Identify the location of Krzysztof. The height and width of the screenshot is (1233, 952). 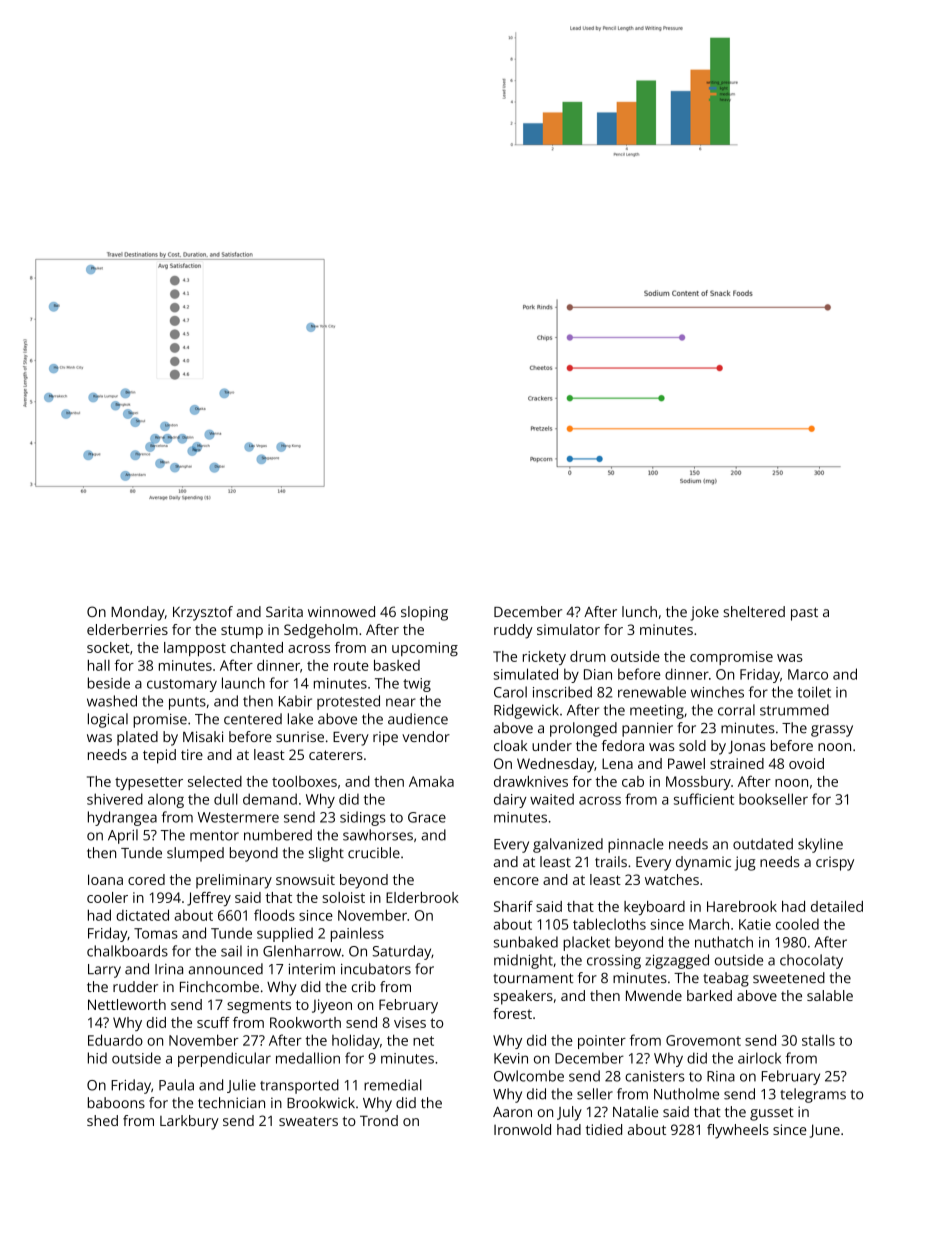
(203, 613).
